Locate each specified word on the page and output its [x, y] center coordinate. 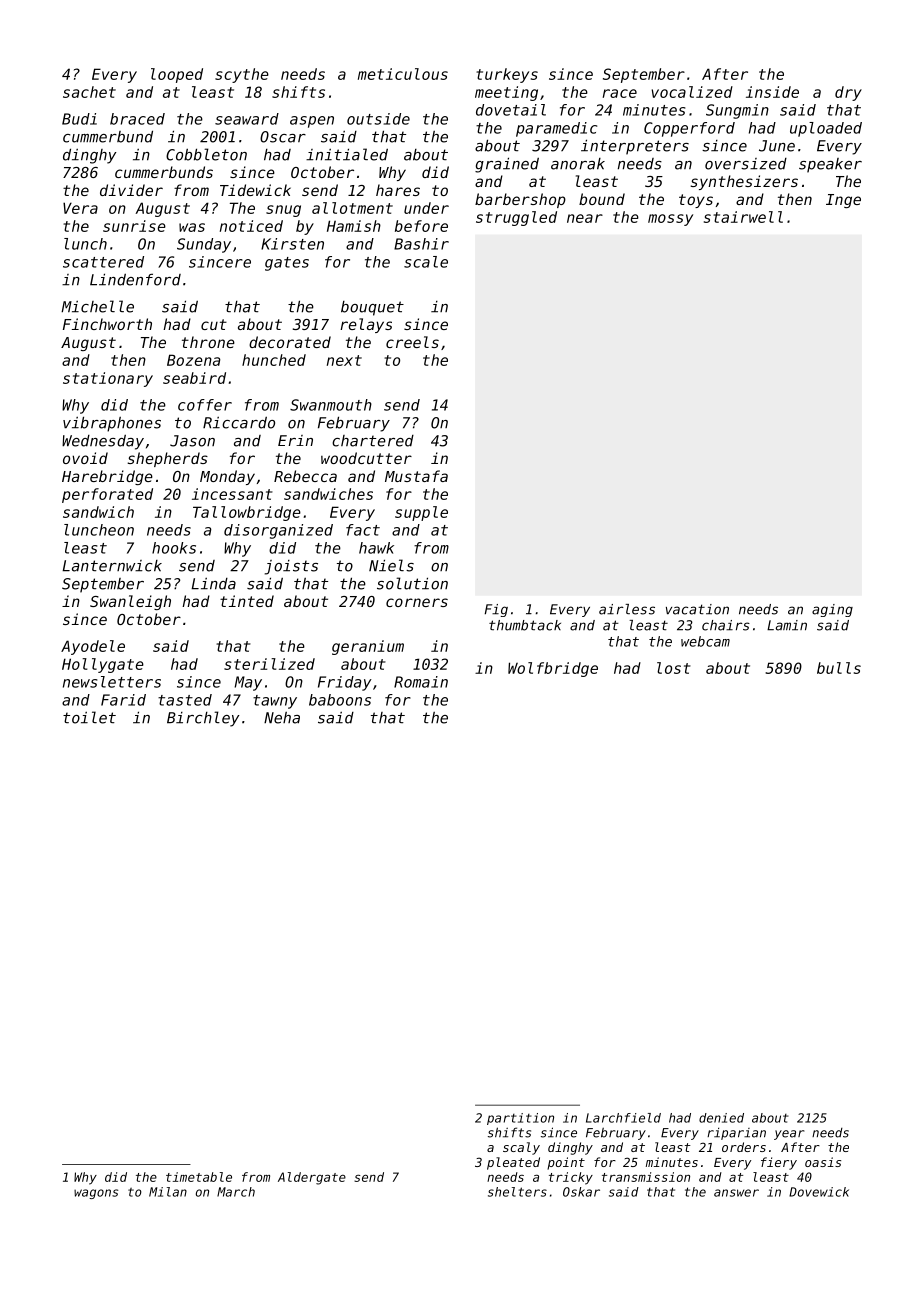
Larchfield [623, 1118]
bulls [839, 668]
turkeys [507, 75]
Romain [421, 682]
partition [520, 1119]
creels [412, 342]
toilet [89, 717]
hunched [274, 360]
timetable [199, 1177]
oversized [746, 164]
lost [674, 668]
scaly [521, 1148]
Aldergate [312, 1178]
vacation [697, 609]
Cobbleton [206, 154]
